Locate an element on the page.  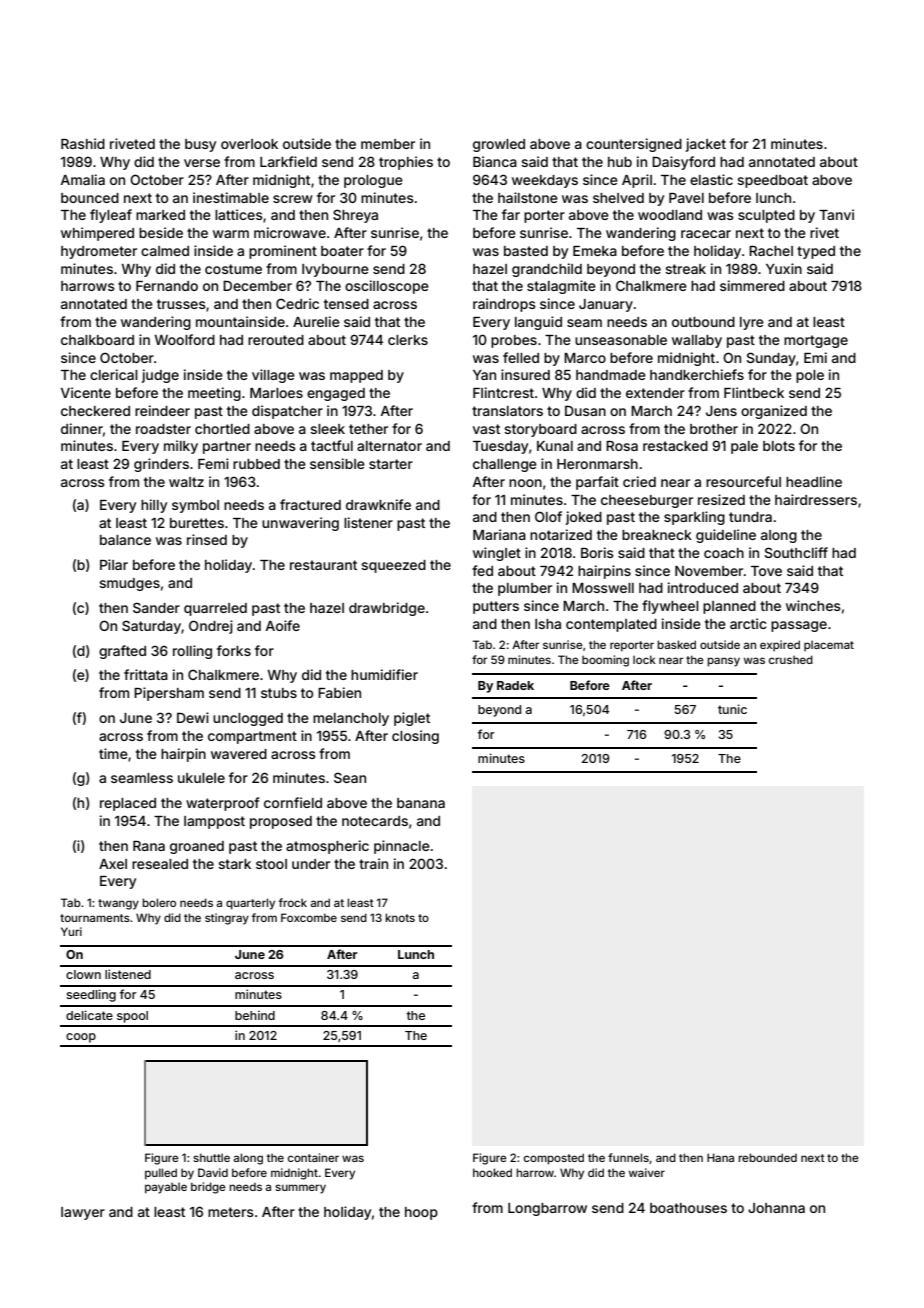
wavered is located at coordinates (239, 754).
